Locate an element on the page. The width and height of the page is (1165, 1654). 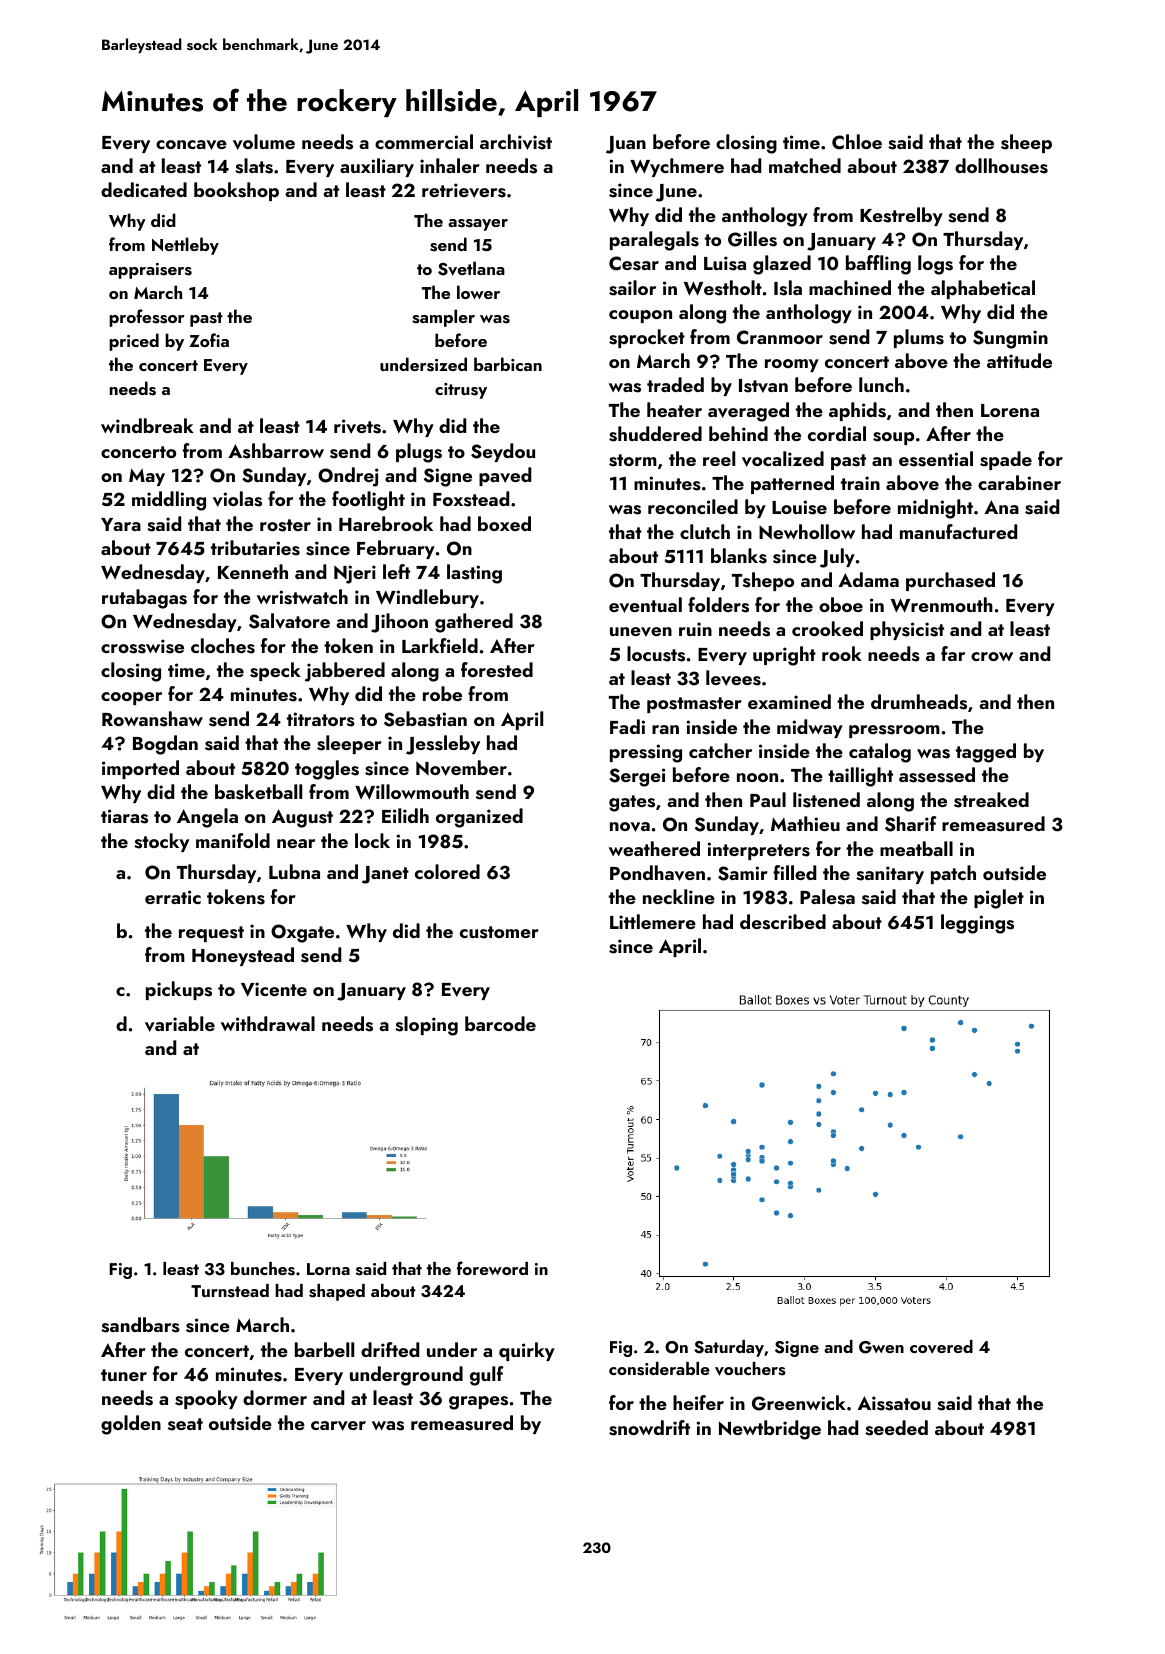
Greenwick is located at coordinates (799, 1403).
